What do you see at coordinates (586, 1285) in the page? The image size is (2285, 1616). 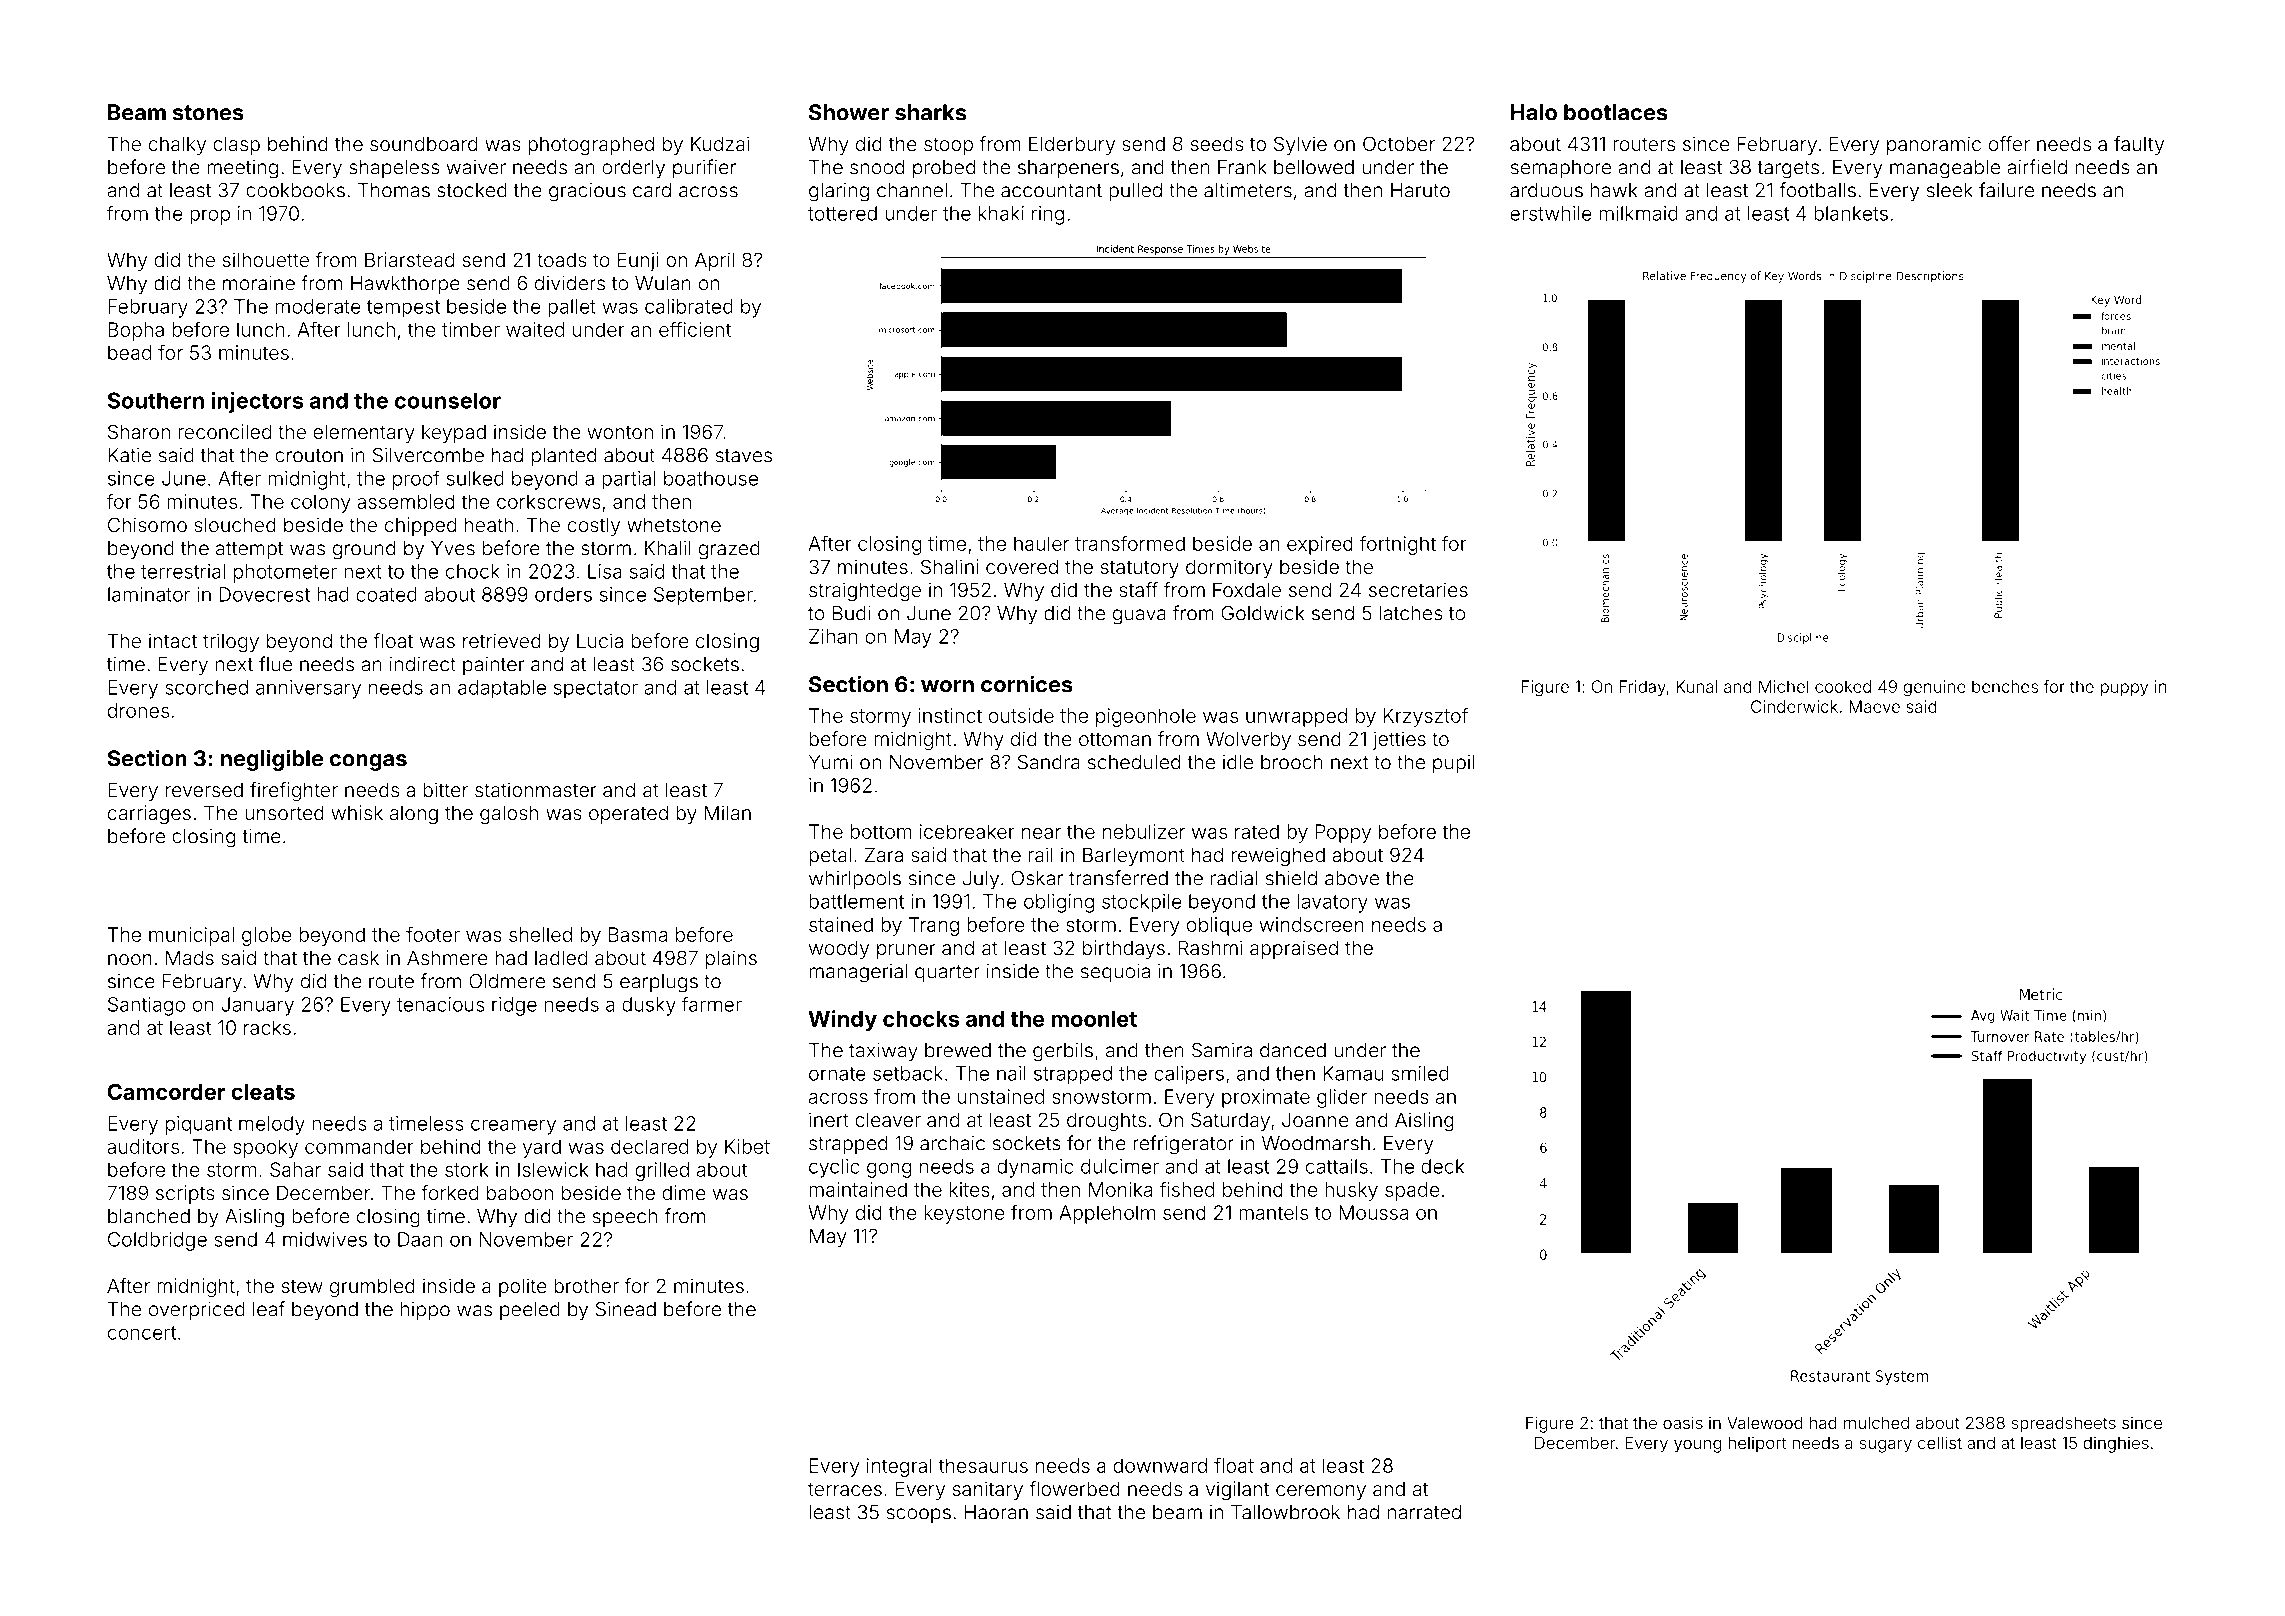 I see `brother` at bounding box center [586, 1285].
